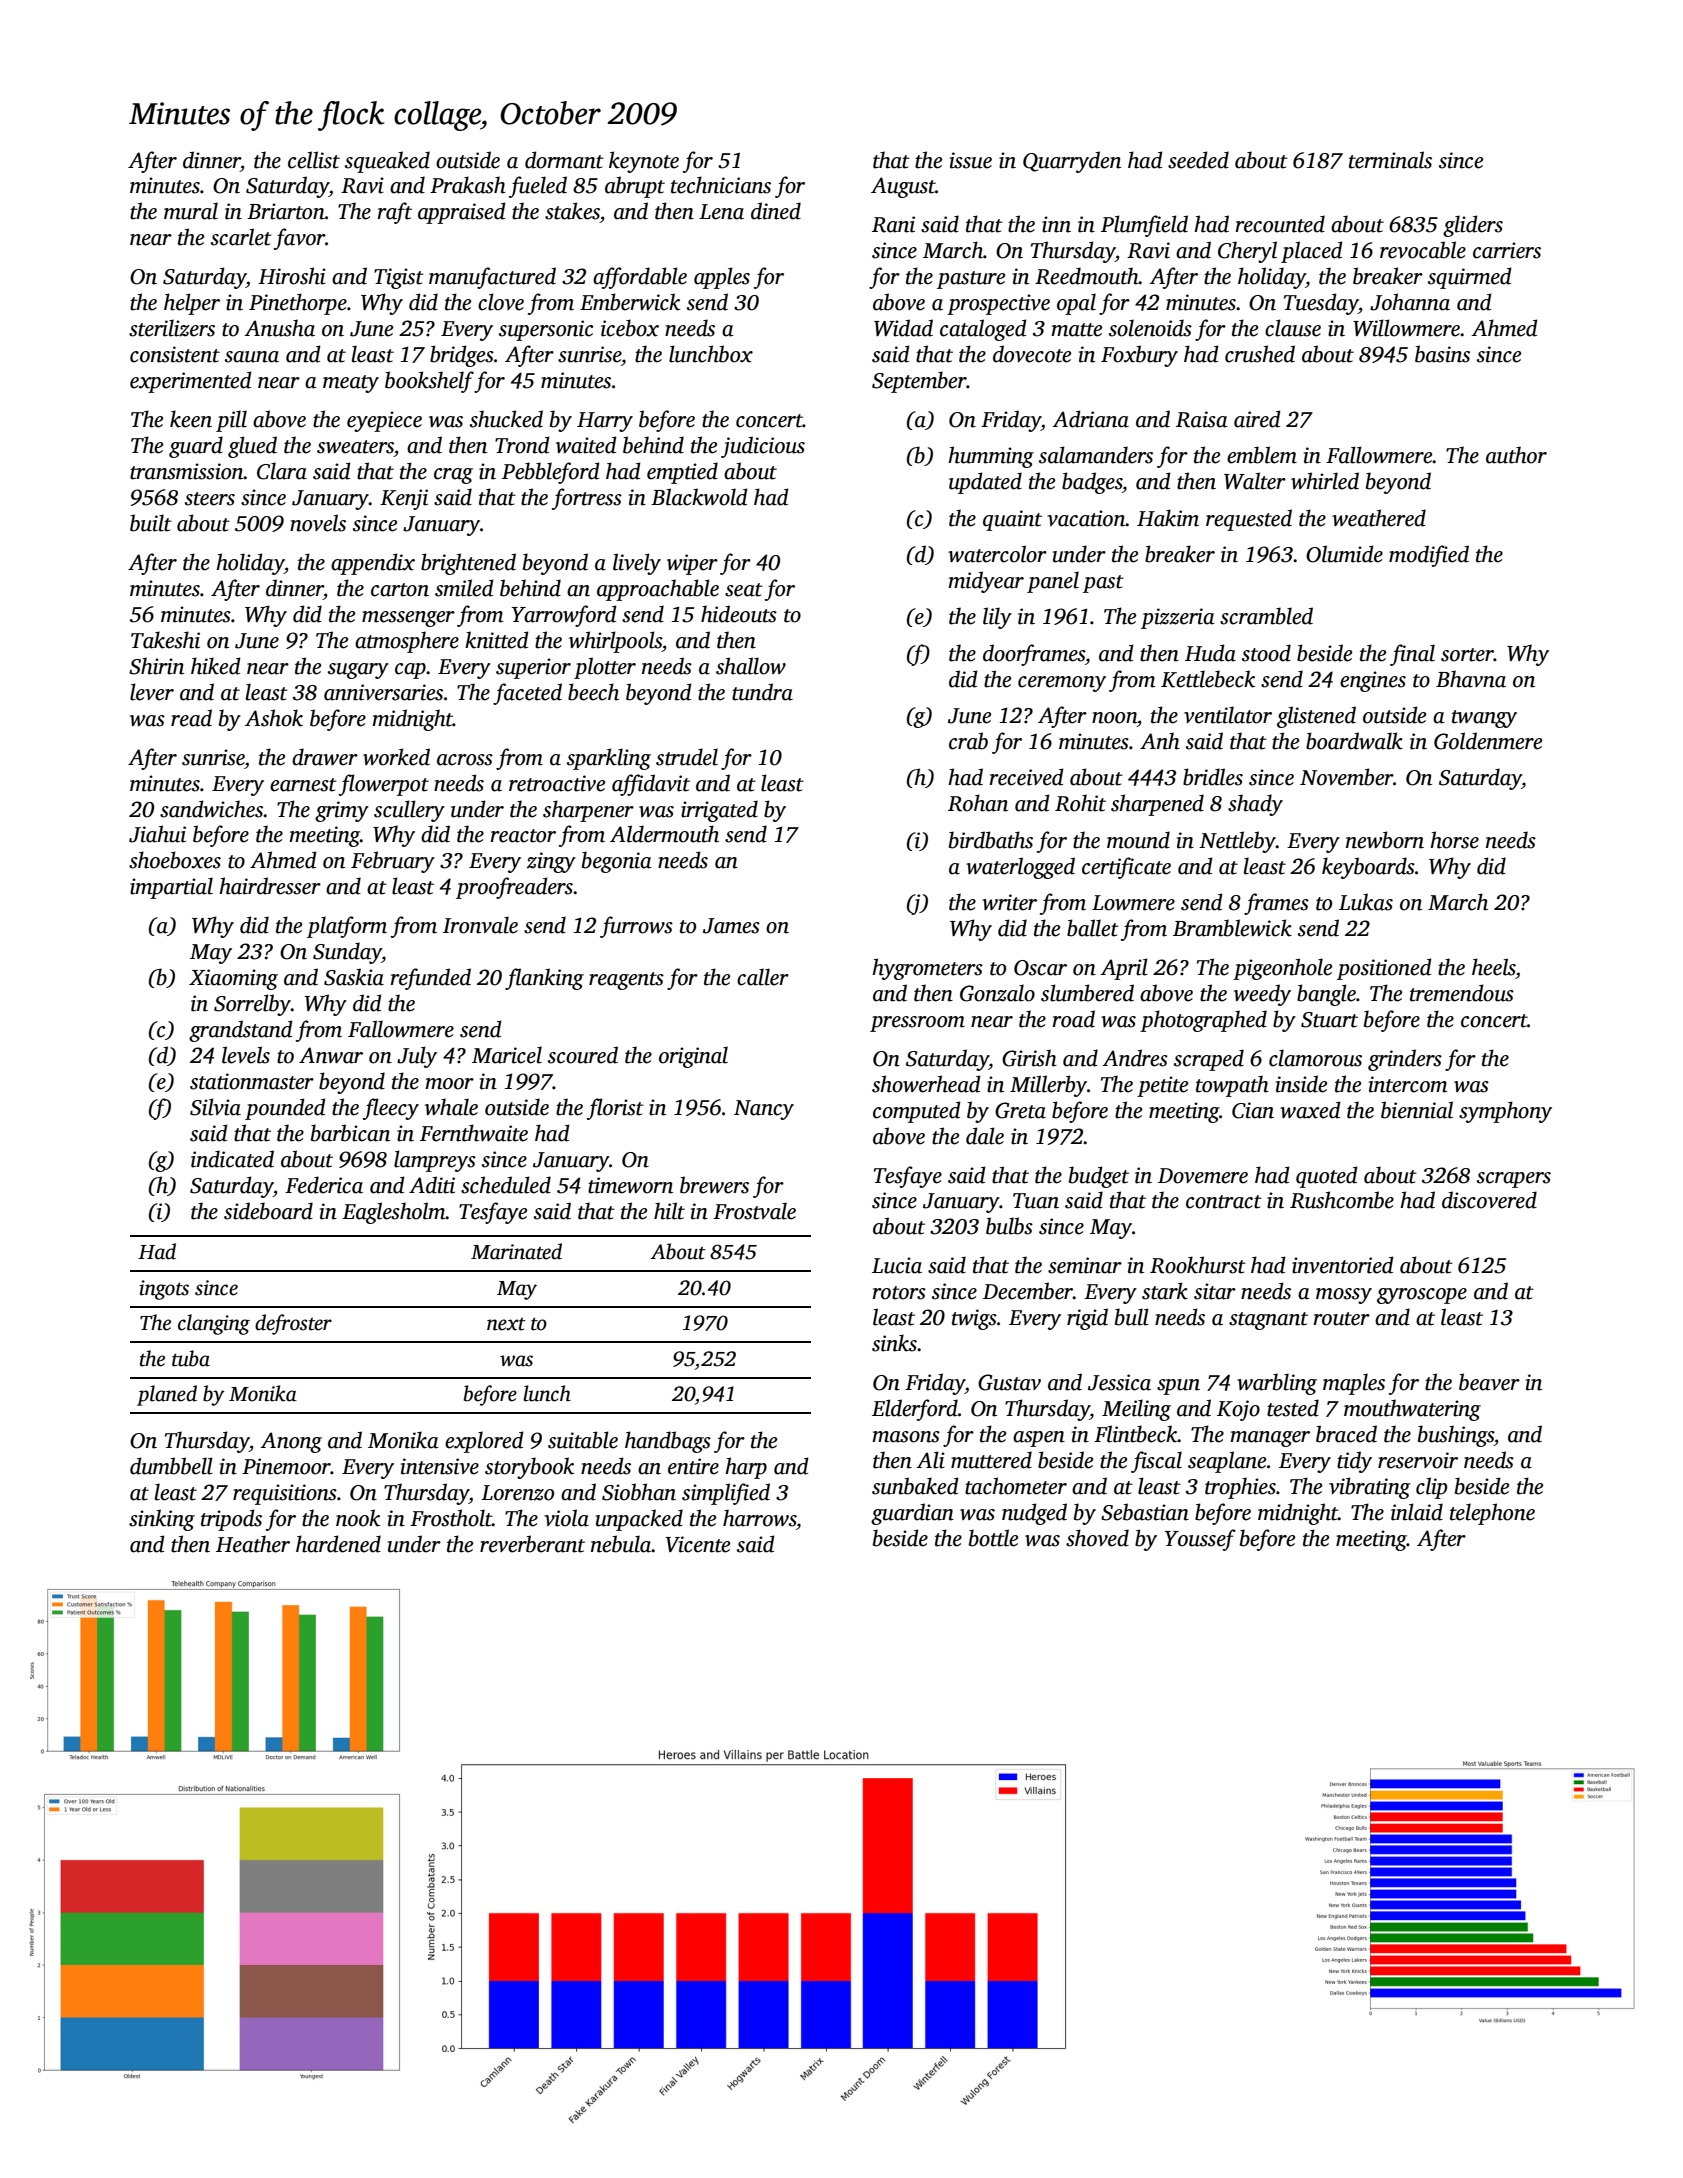 The image size is (1683, 2178). Describe the element at coordinates (157, 834) in the screenshot. I see `Jiahui` at that location.
